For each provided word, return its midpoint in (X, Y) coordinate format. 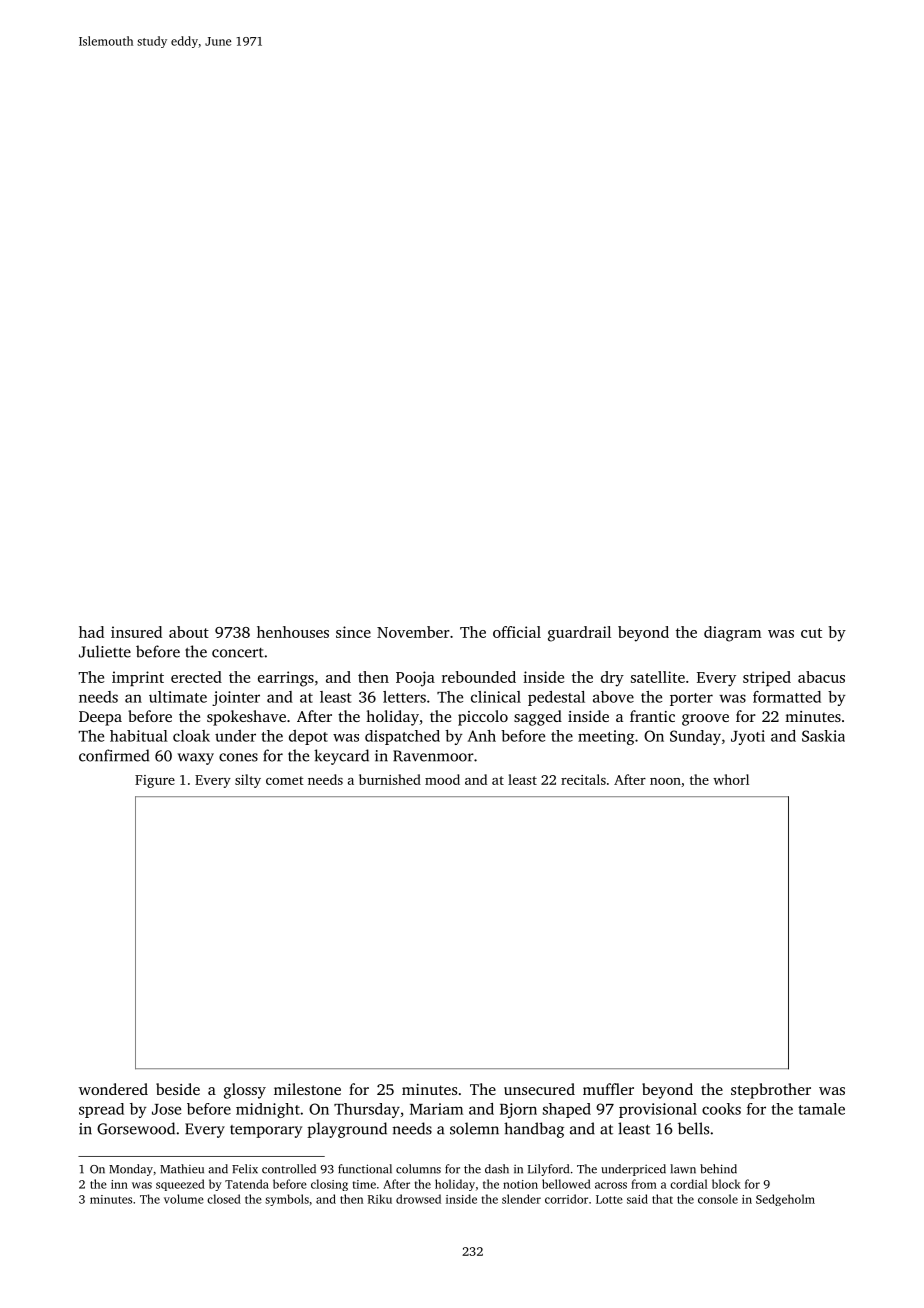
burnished (390, 779)
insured (136, 632)
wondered (113, 1089)
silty (248, 781)
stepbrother (771, 1091)
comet (285, 780)
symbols (287, 1200)
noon (665, 781)
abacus (821, 677)
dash (497, 1169)
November (413, 632)
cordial (689, 1184)
